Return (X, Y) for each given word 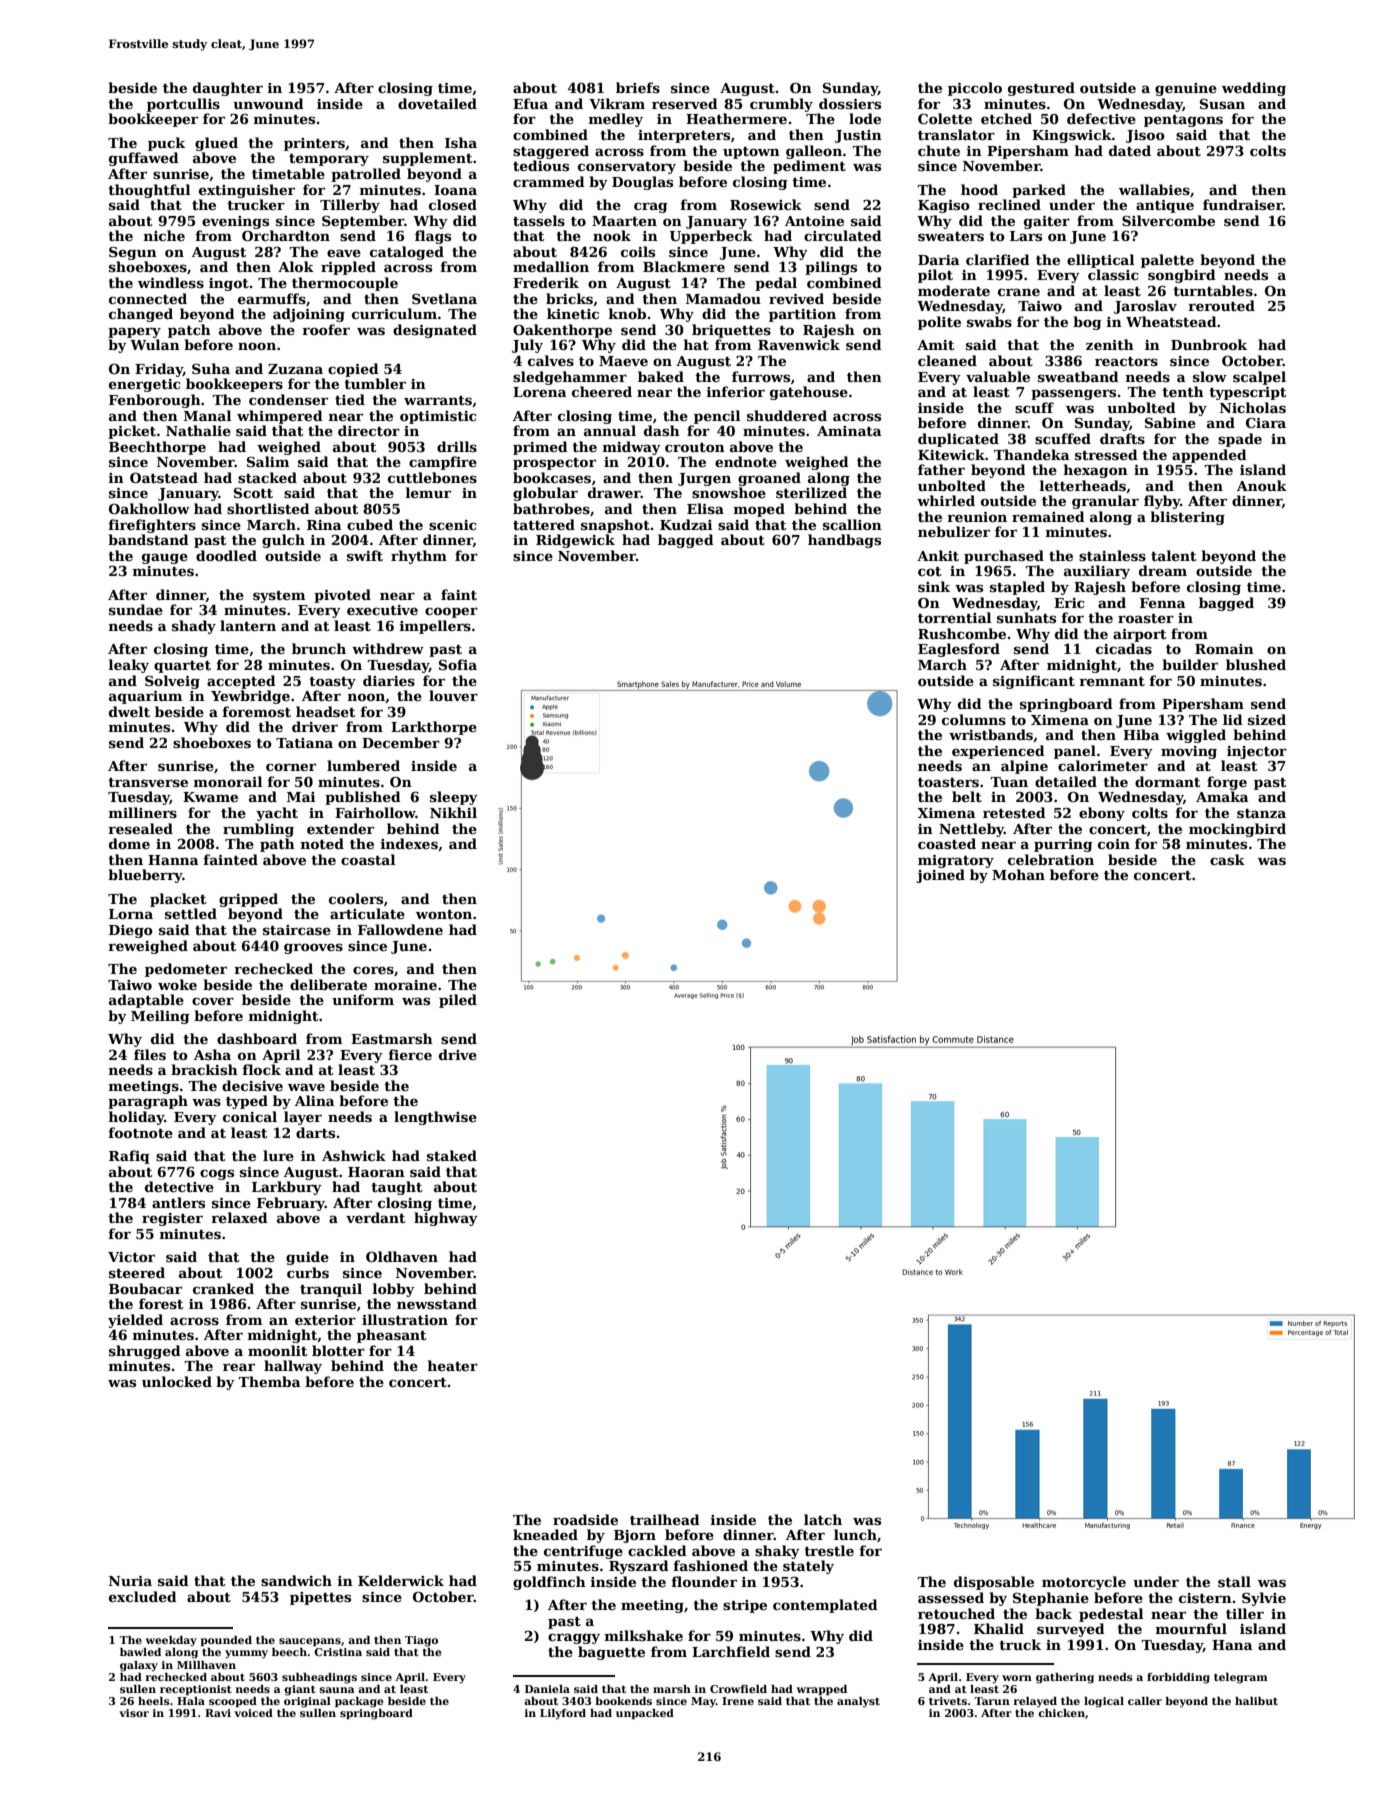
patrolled (366, 175)
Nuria (130, 1581)
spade (1240, 440)
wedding (1254, 89)
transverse (148, 782)
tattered (544, 524)
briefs (638, 87)
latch (823, 1519)
